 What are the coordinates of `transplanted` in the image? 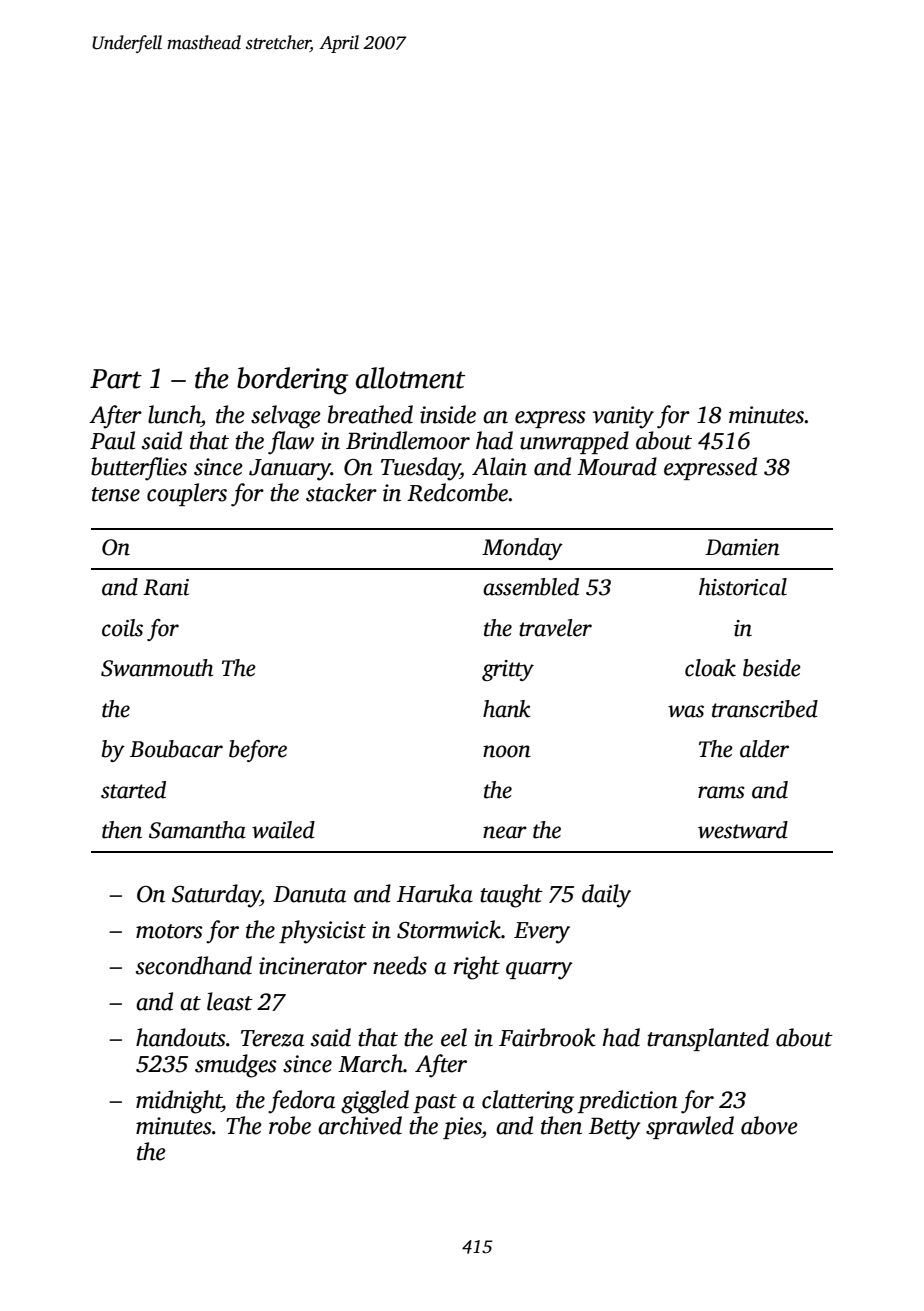 It's located at (708, 1039).
